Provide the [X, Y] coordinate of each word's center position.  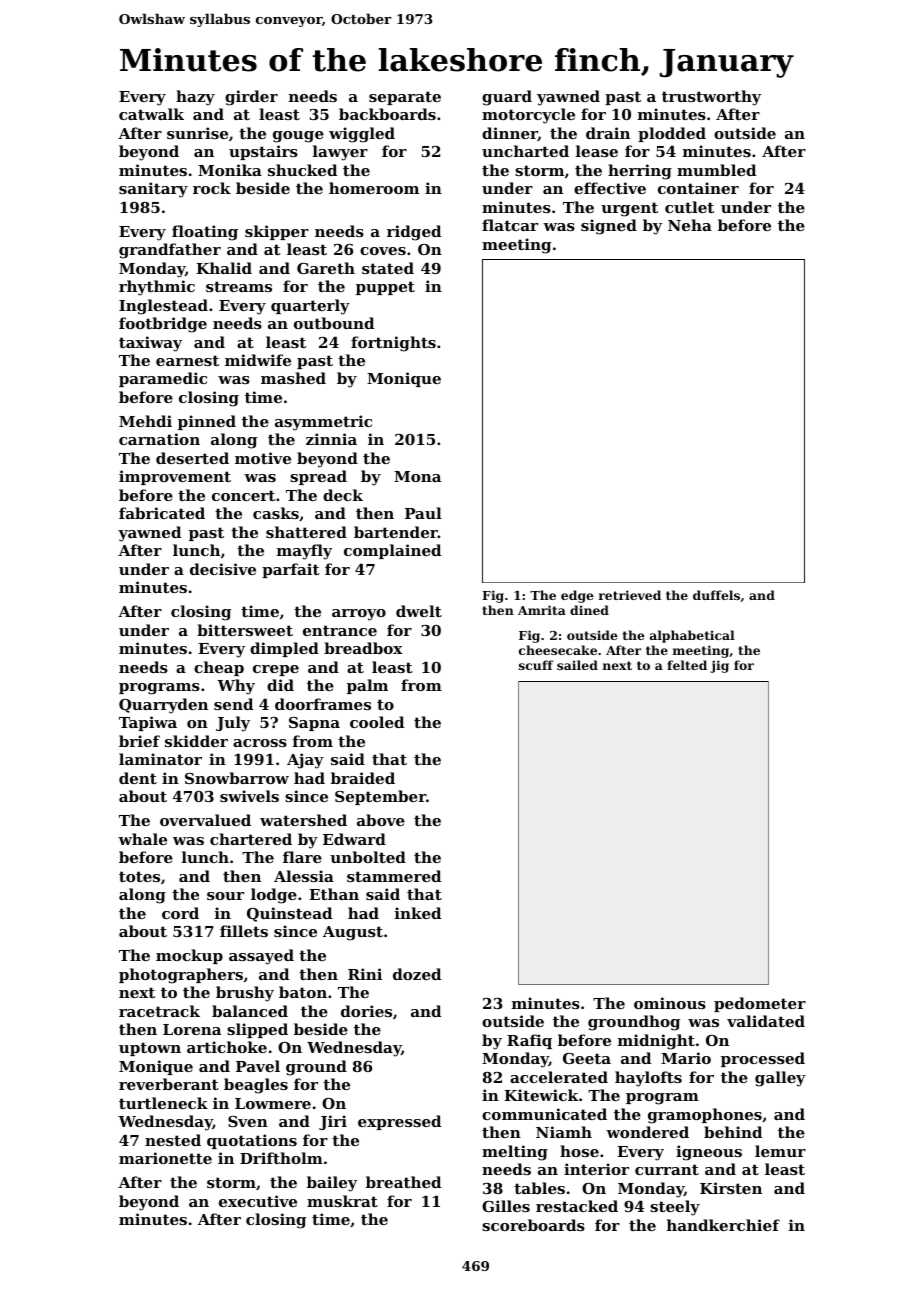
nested [173, 1140]
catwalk [151, 114]
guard [507, 98]
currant [667, 1169]
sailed [577, 665]
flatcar [510, 225]
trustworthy [711, 98]
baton [303, 992]
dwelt [419, 611]
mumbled [716, 170]
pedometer [760, 1004]
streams [239, 286]
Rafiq [529, 1041]
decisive [223, 569]
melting [515, 1153]
